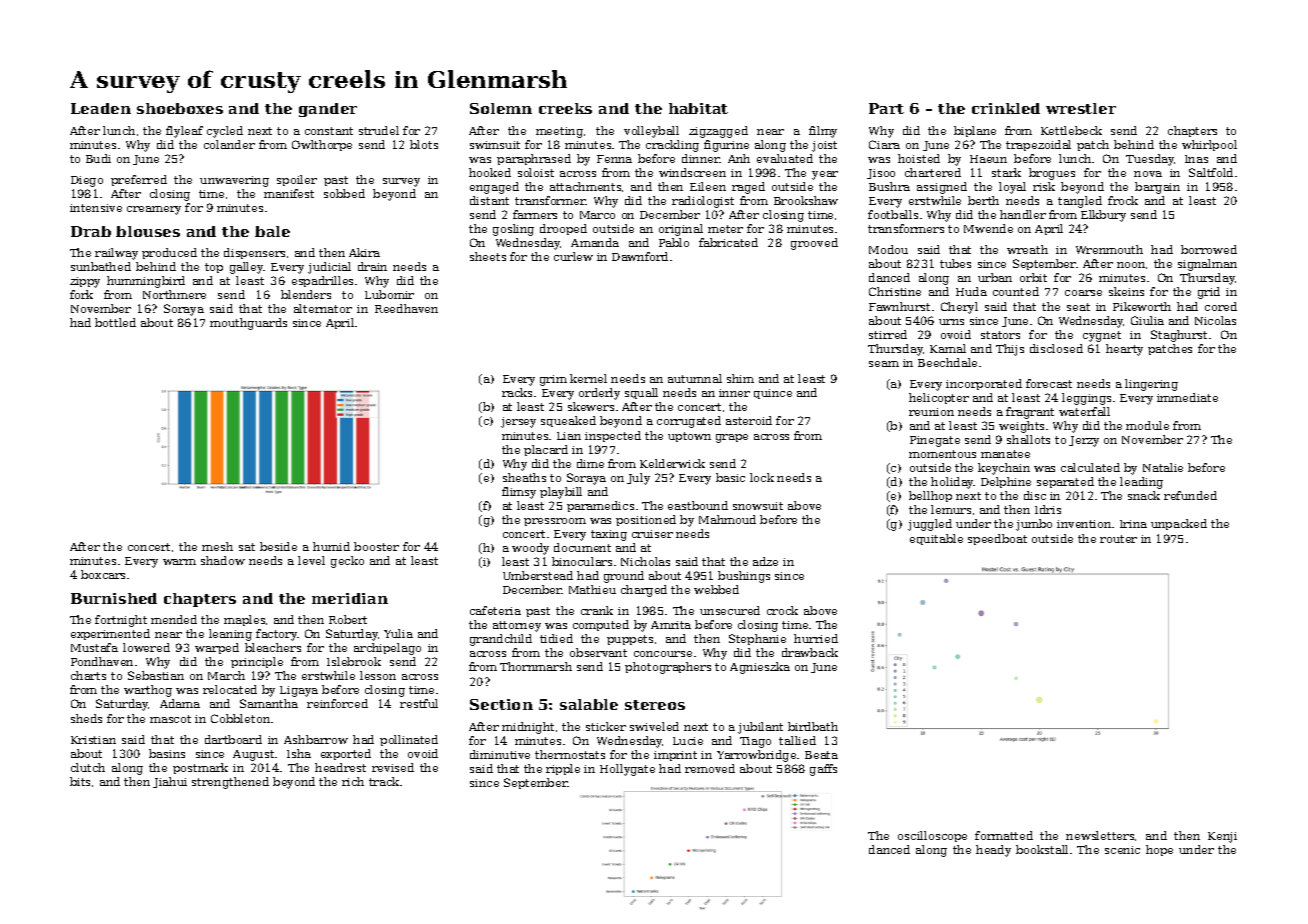 This image has width=1308, height=924. Describe the element at coordinates (419, 703) in the image. I see `restful` at that location.
